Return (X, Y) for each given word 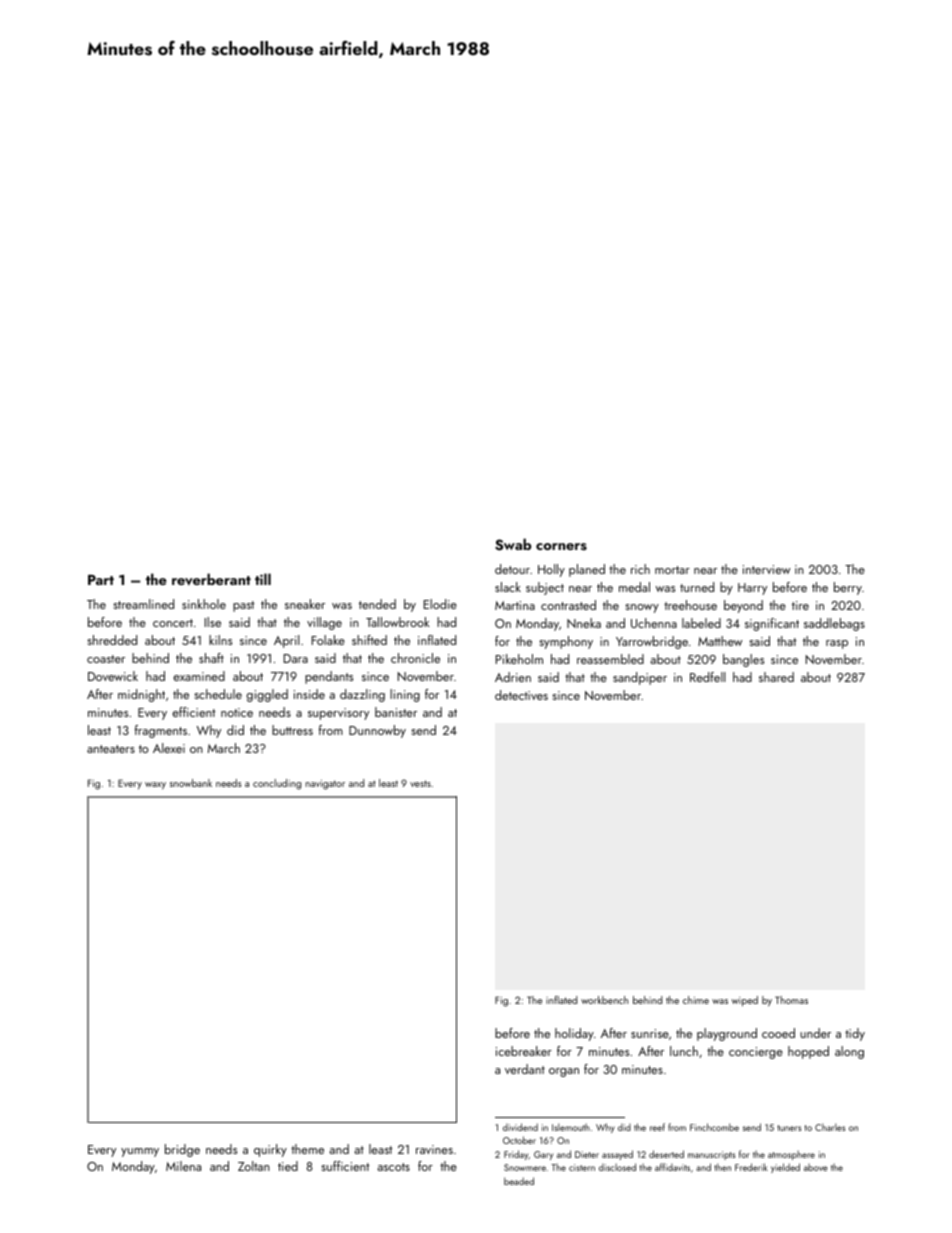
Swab (513, 544)
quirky (270, 1150)
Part (101, 580)
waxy (155, 786)
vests (420, 783)
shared (776, 677)
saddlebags (834, 624)
